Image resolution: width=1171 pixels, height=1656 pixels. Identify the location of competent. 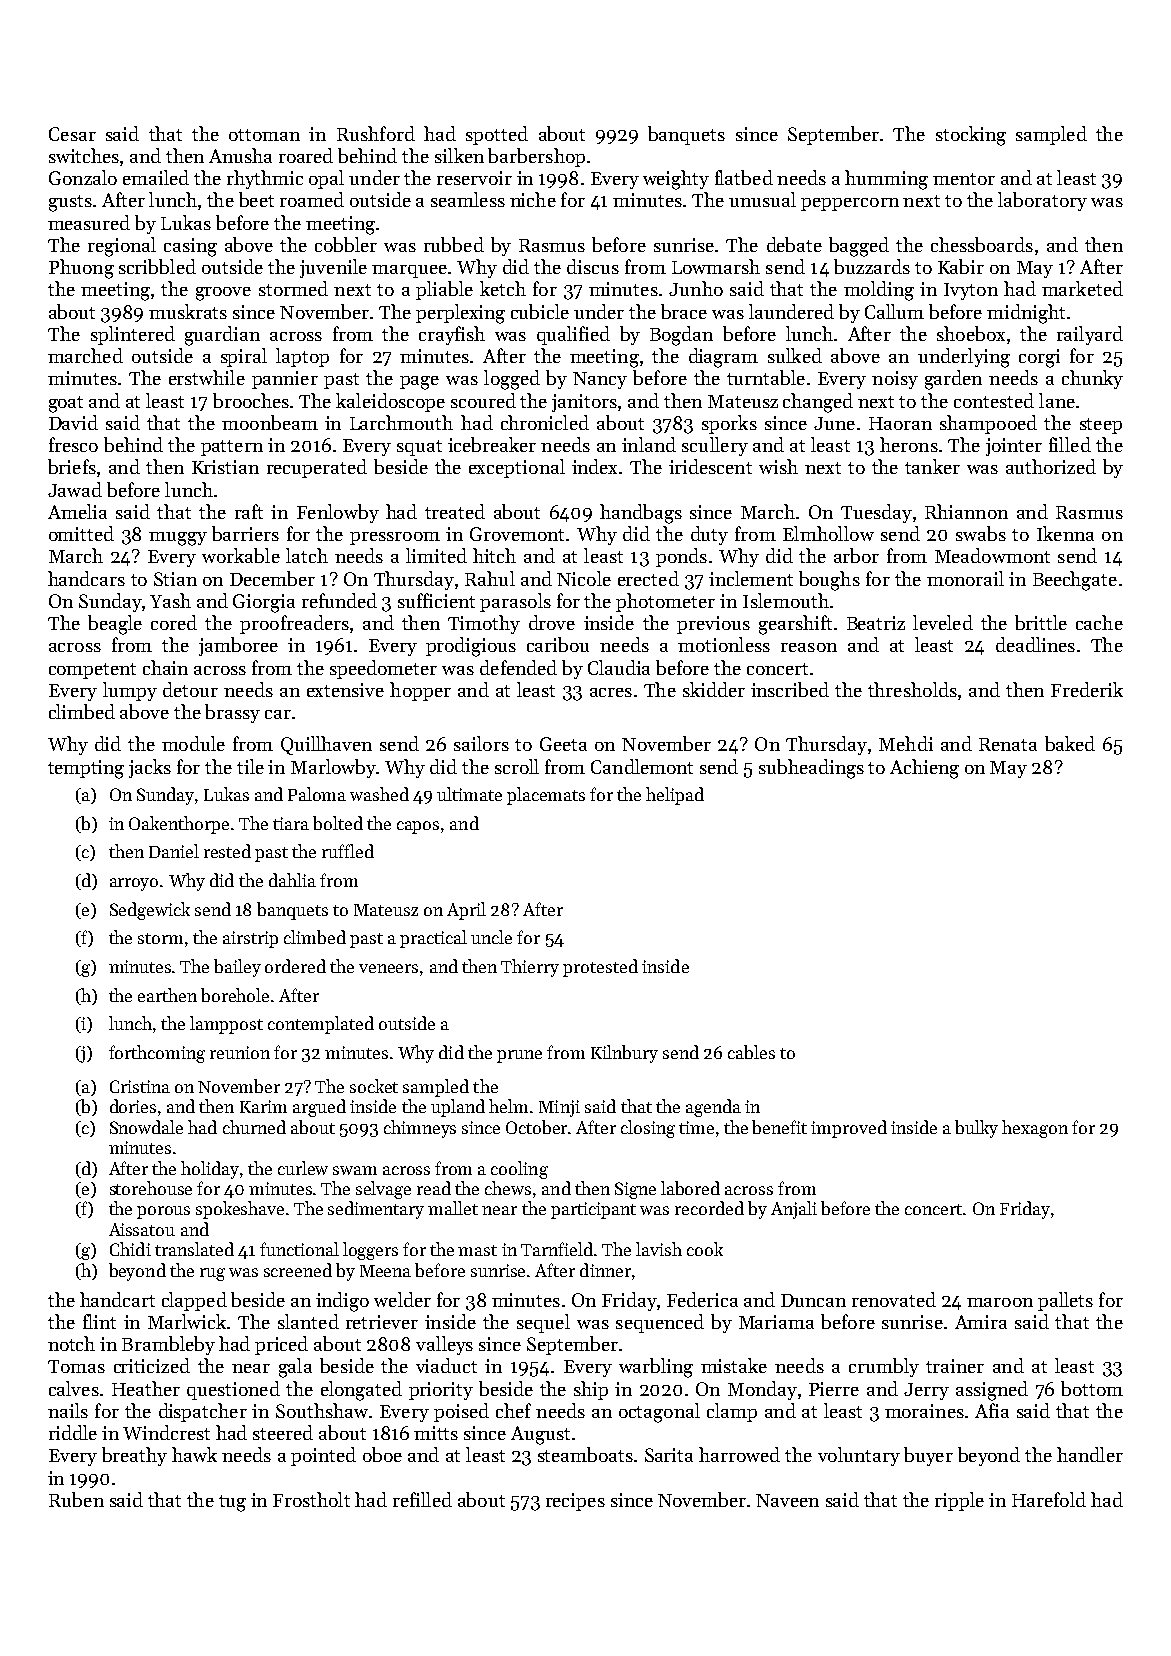
(92, 671).
